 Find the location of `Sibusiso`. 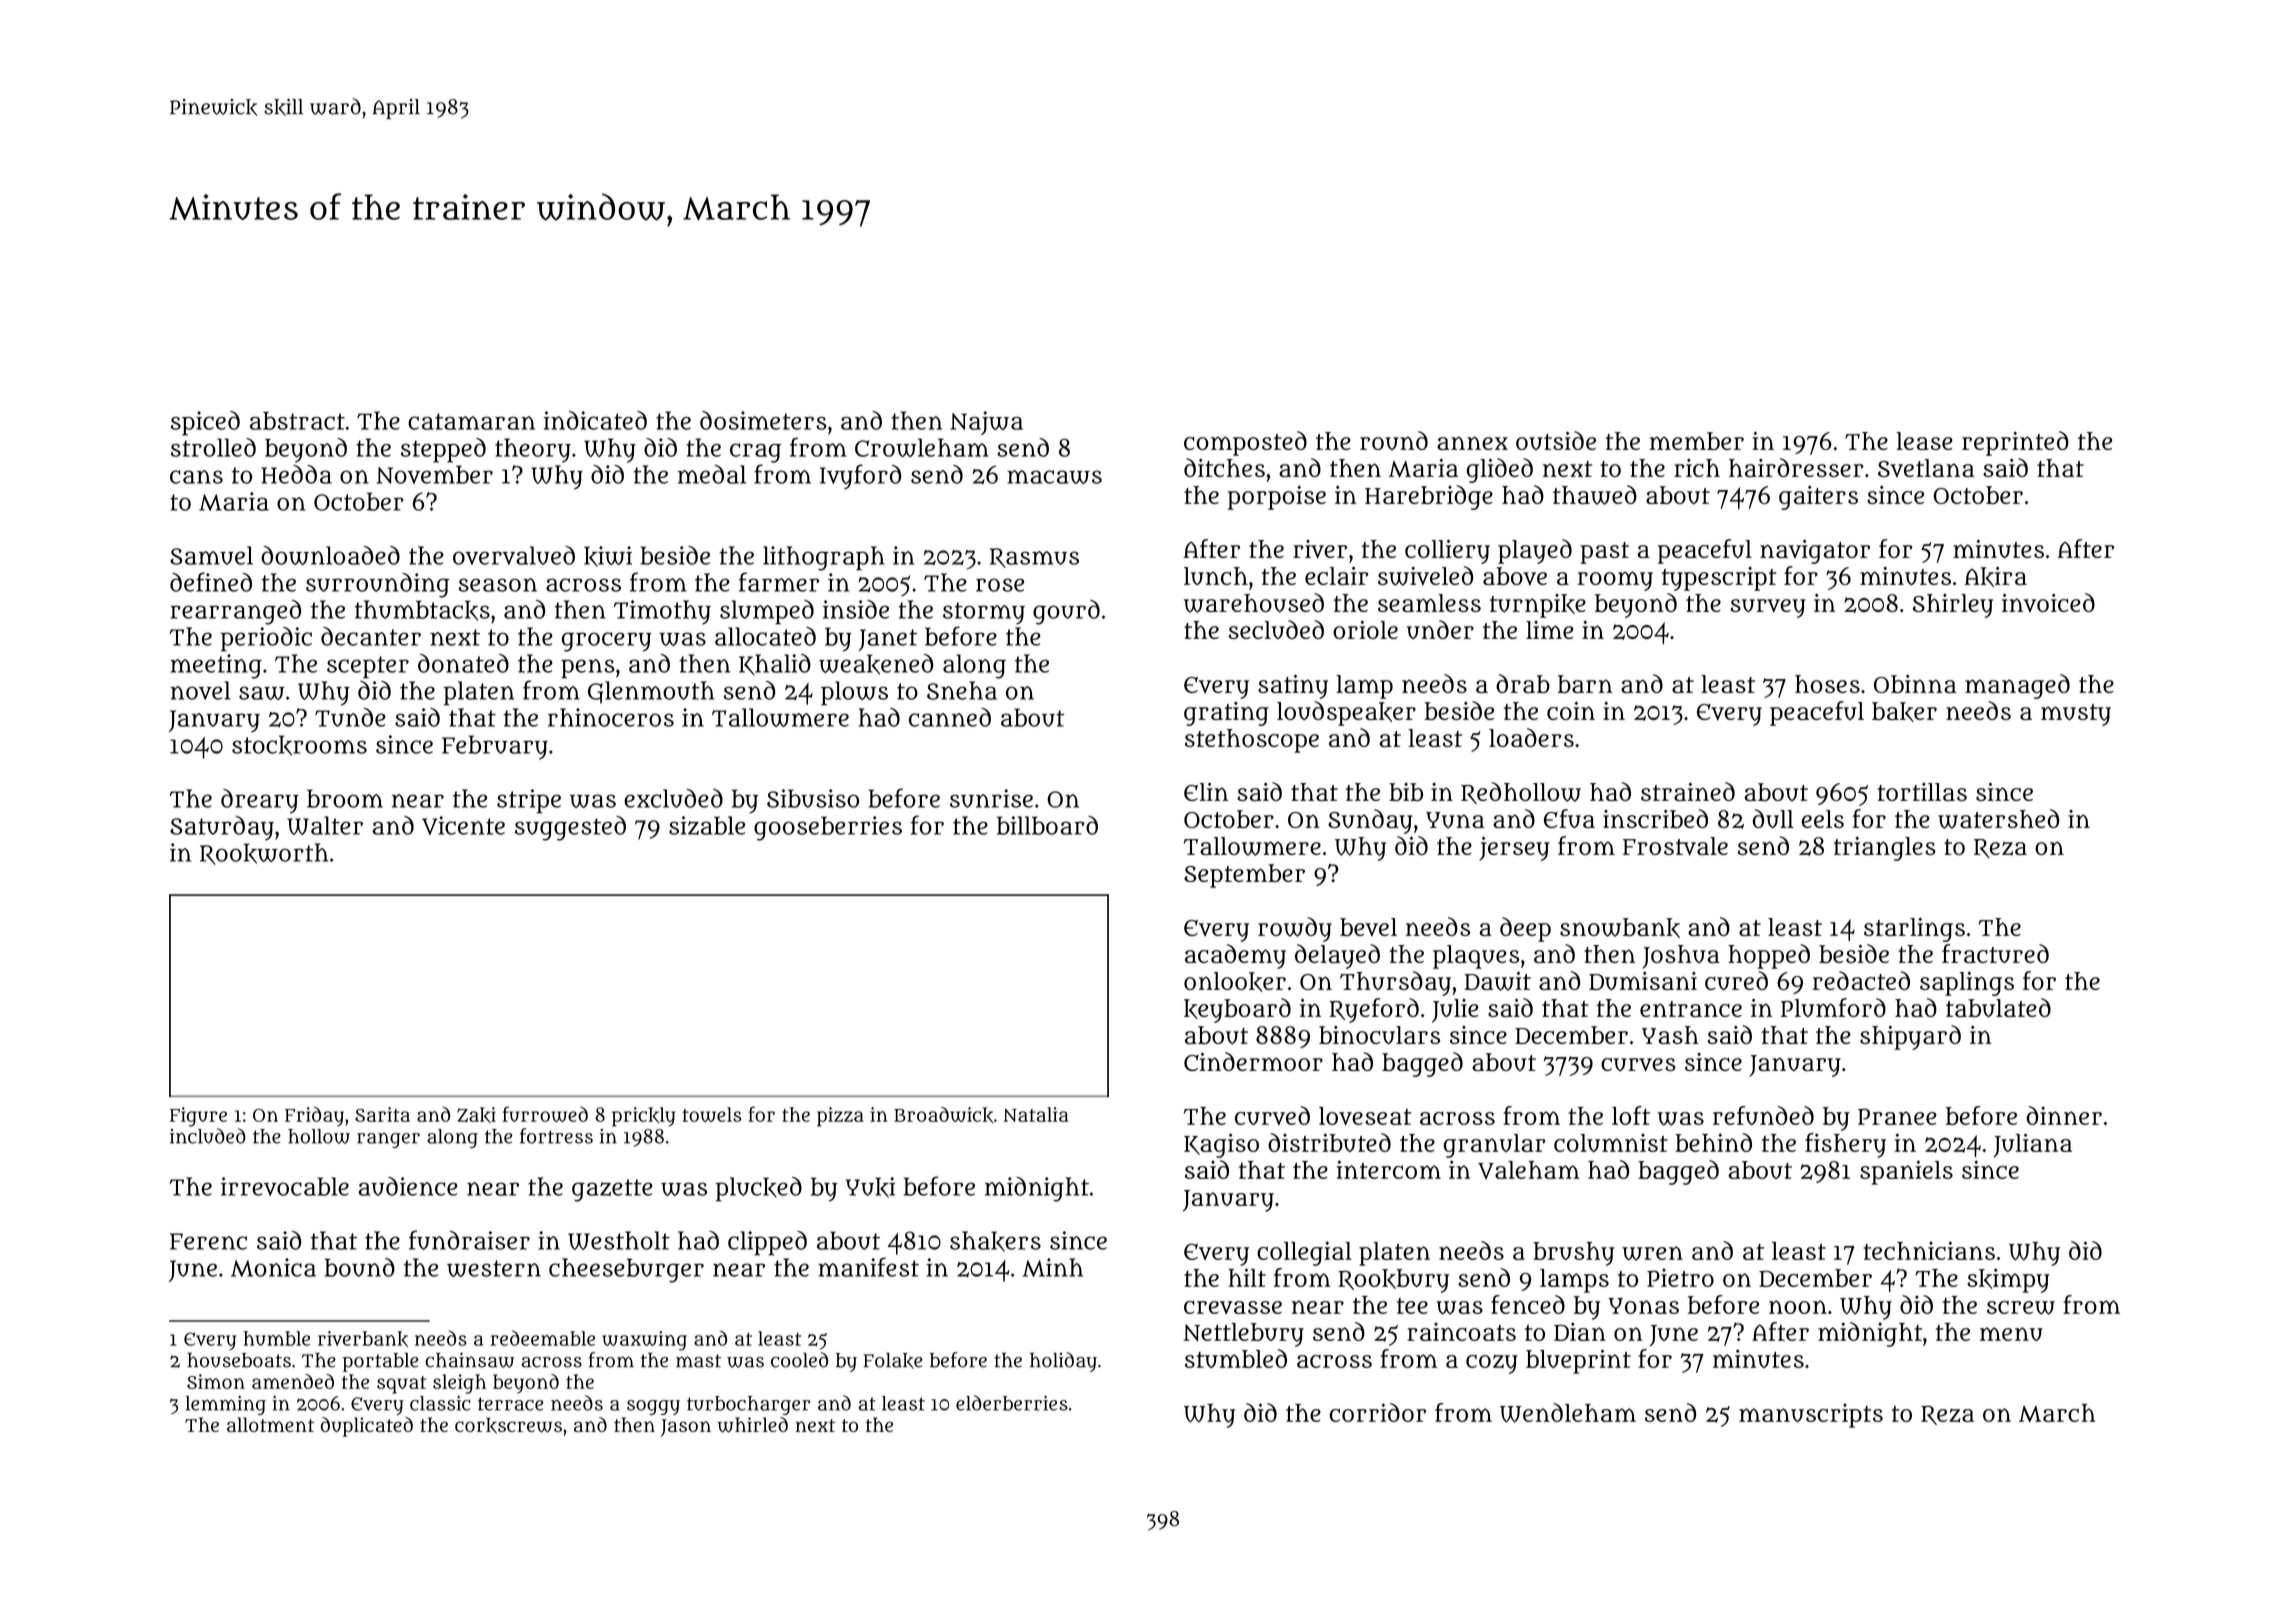

Sibusiso is located at coordinates (813, 798).
